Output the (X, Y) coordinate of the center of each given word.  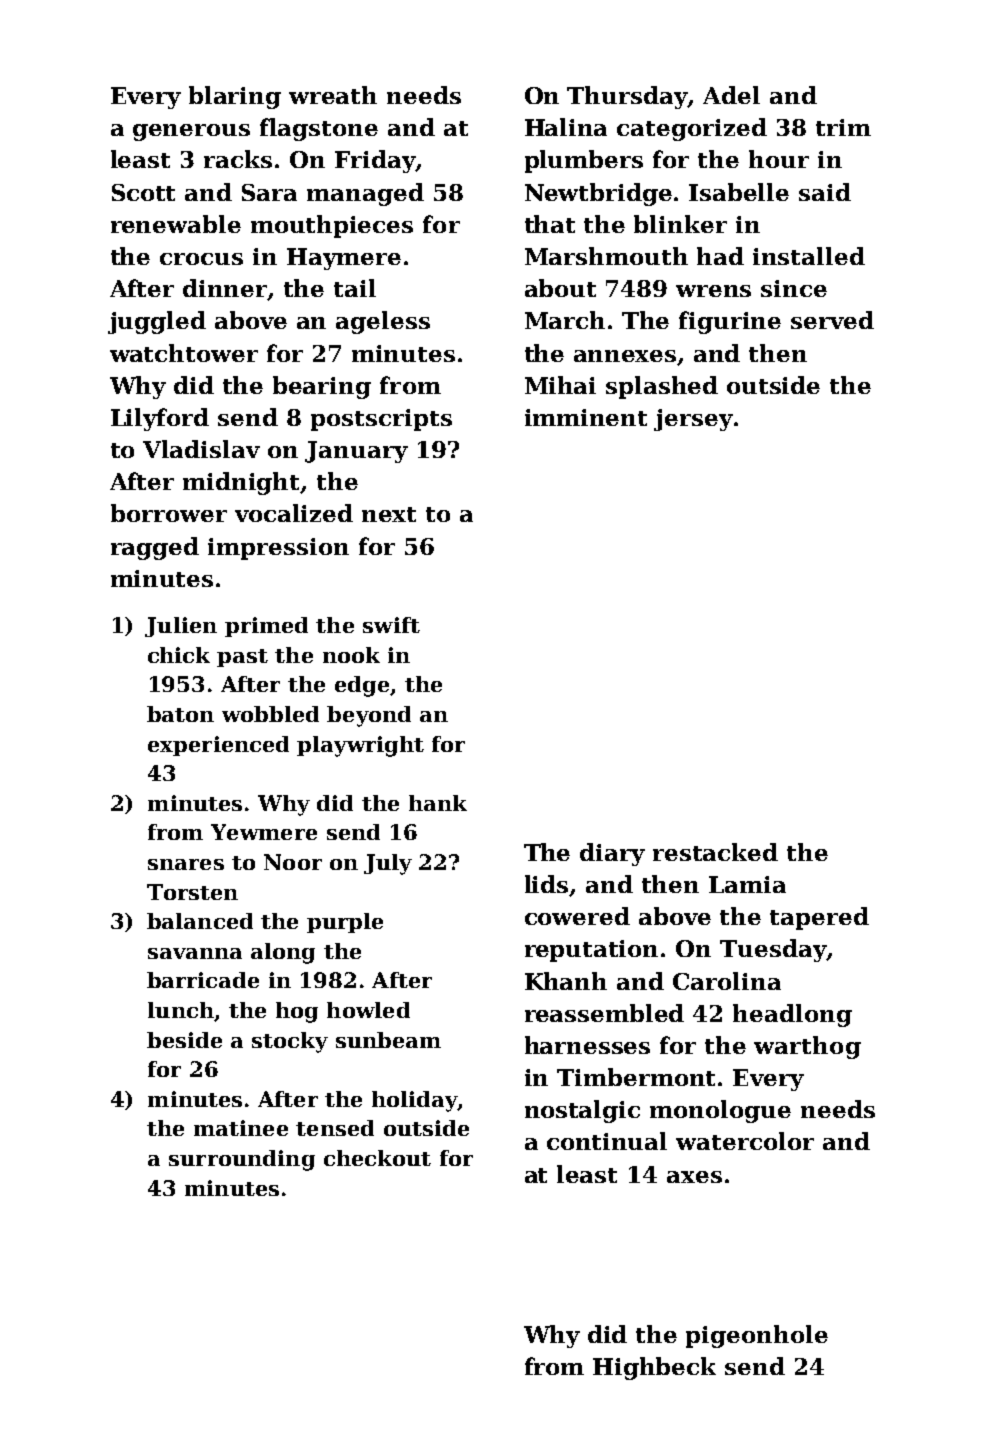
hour (779, 159)
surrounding (242, 1160)
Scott (143, 192)
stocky (290, 1042)
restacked (715, 852)
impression (278, 549)
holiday (415, 1101)
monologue (720, 1111)
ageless (383, 322)
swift (391, 625)
